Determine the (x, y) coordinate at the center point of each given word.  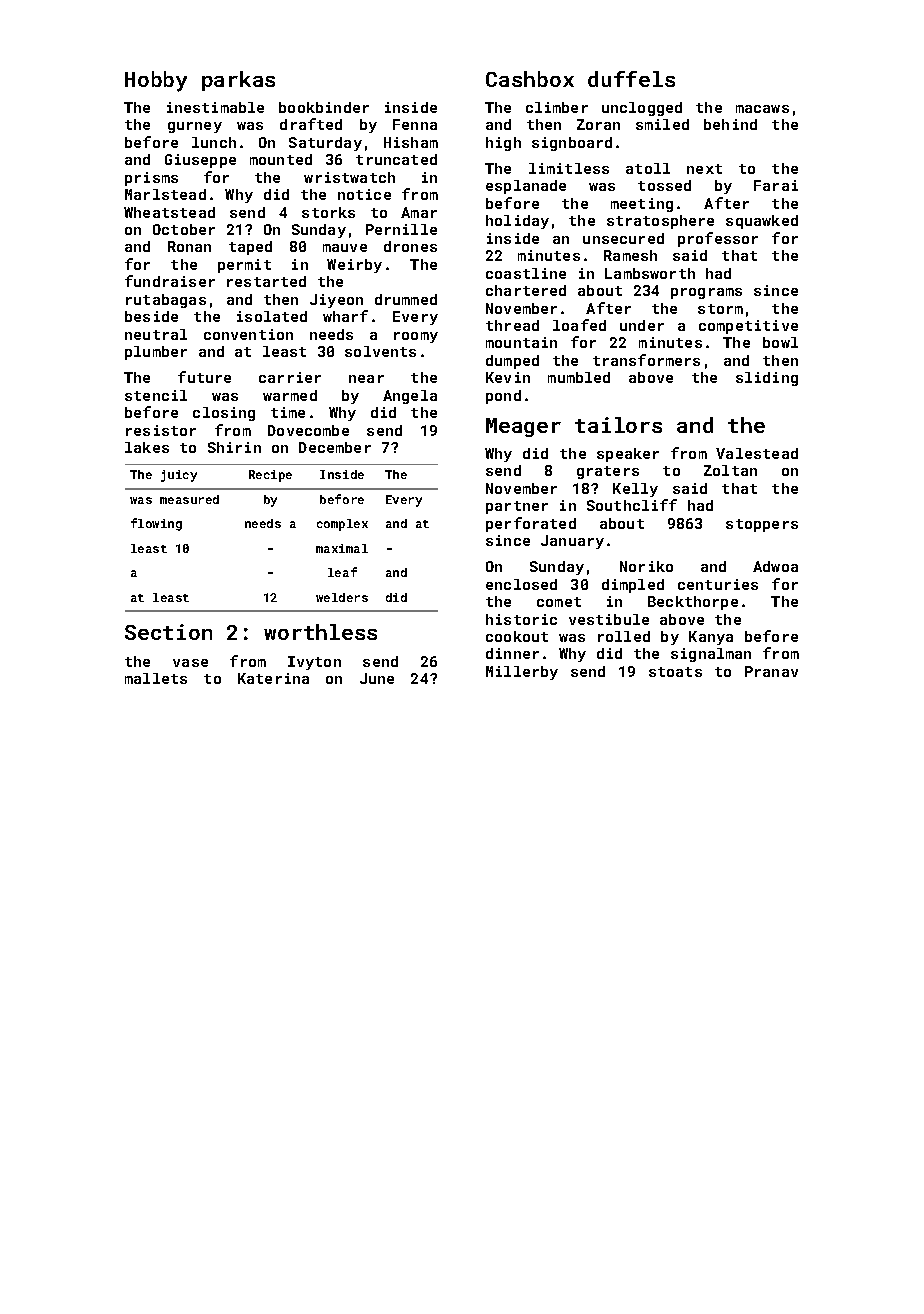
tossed (664, 185)
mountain (521, 342)
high (503, 144)
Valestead (757, 453)
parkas (238, 81)
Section (168, 632)
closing (224, 414)
